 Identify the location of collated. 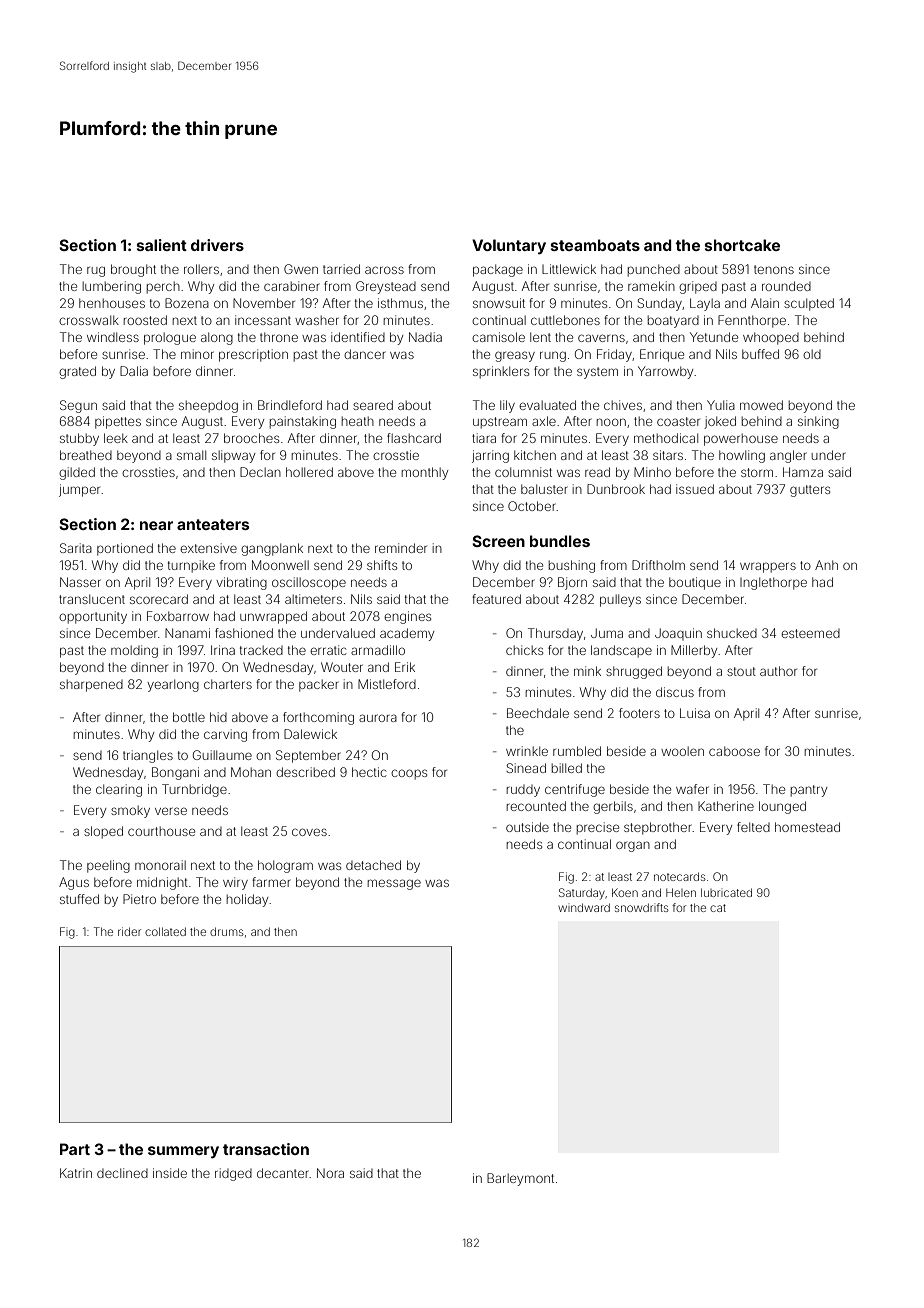
(165, 931).
